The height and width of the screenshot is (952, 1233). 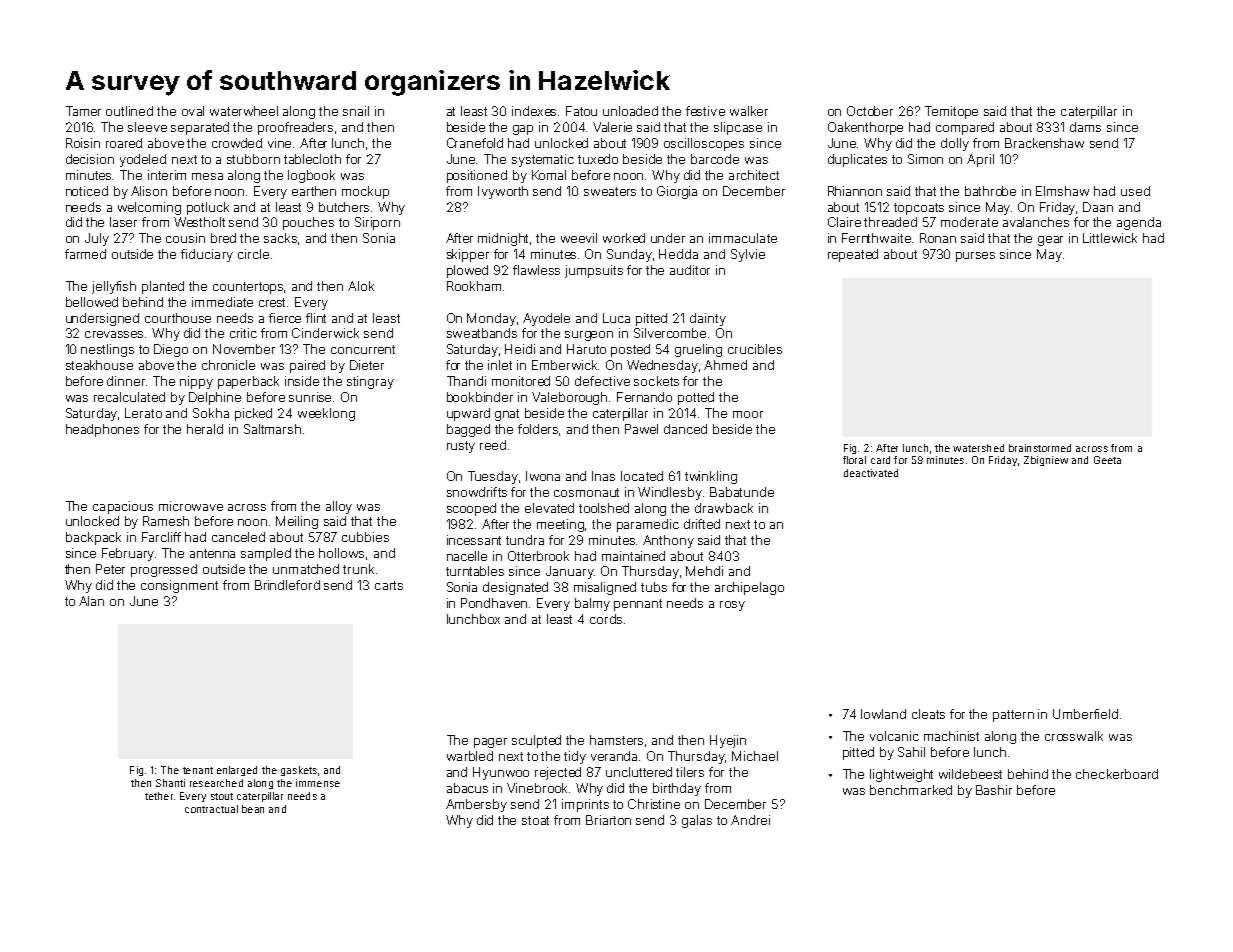 What do you see at coordinates (1085, 127) in the screenshot?
I see `dams` at bounding box center [1085, 127].
